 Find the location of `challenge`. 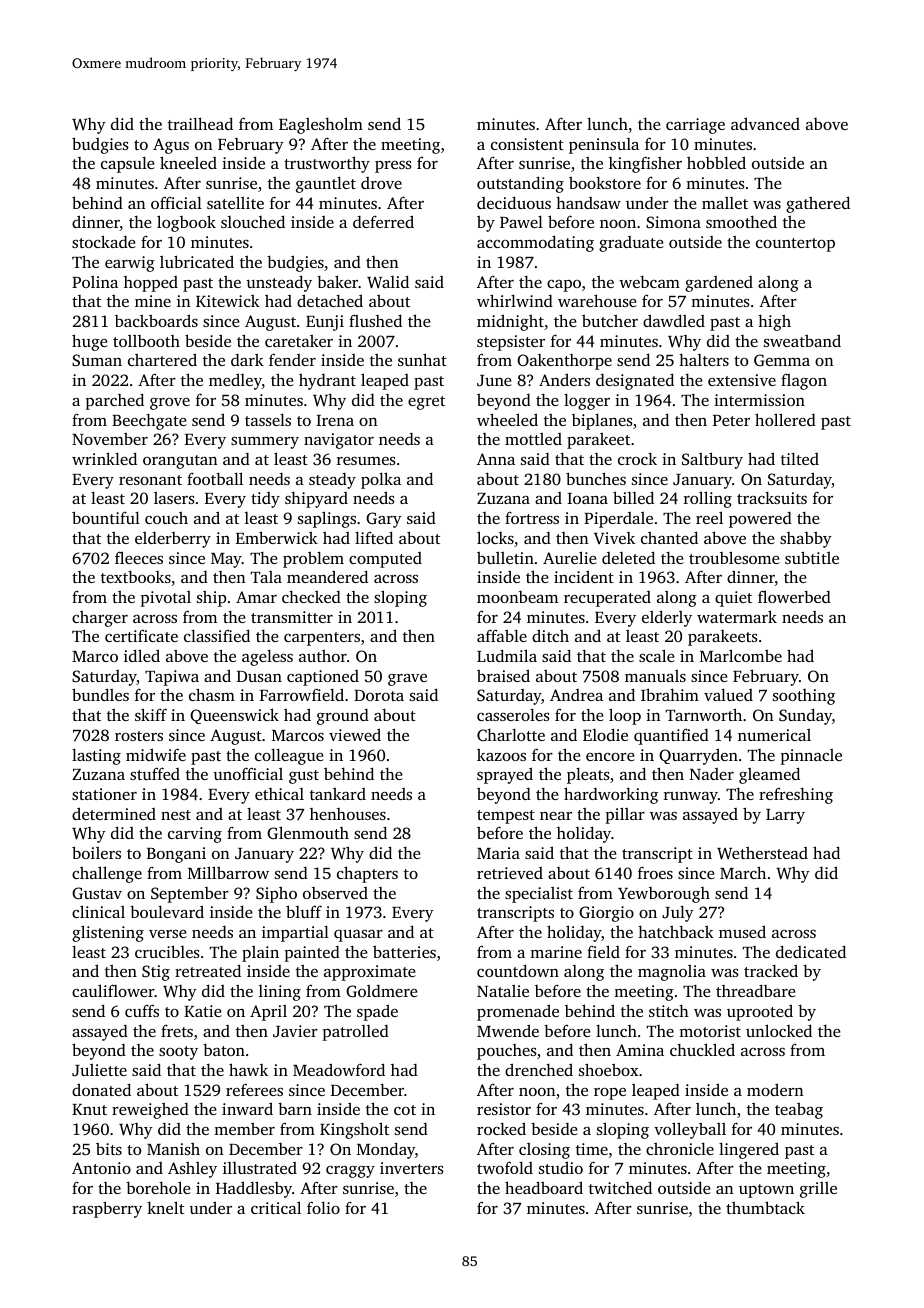

challenge is located at coordinates (107, 874).
